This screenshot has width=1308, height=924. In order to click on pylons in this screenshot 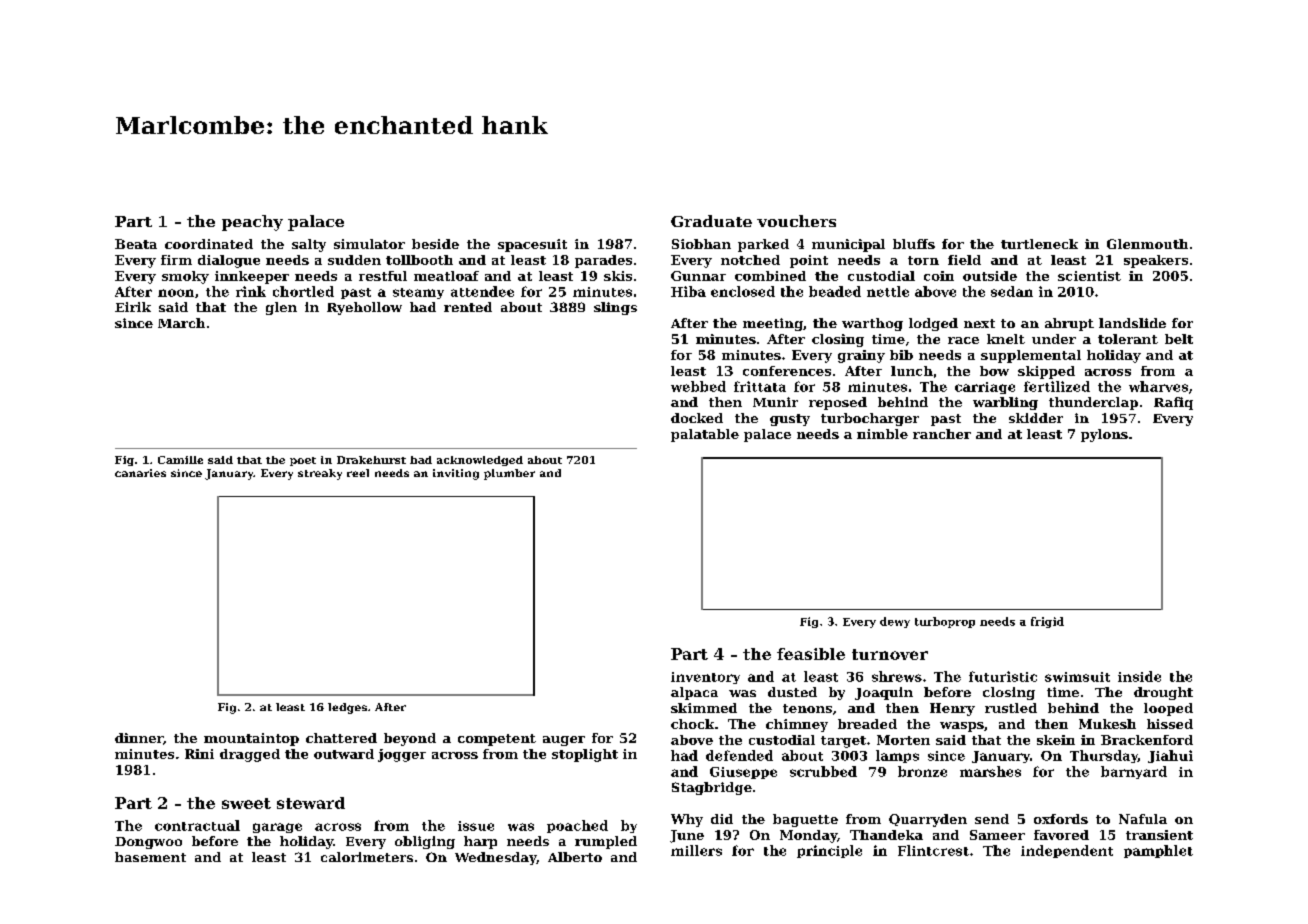, I will do `click(1104, 435)`.
